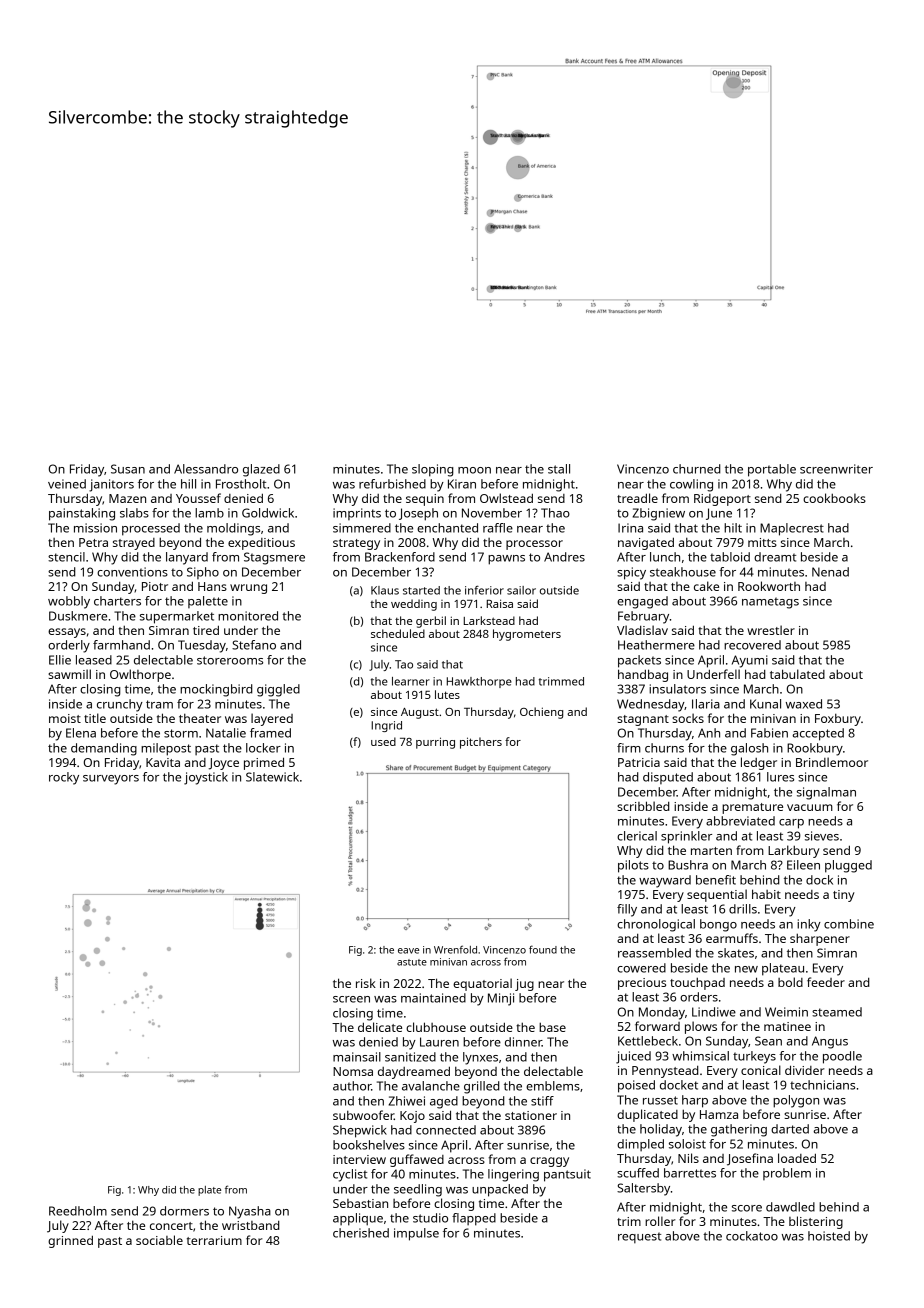 The image size is (924, 1308). Describe the element at coordinates (78, 1211) in the image. I see `Reedholm` at that location.
